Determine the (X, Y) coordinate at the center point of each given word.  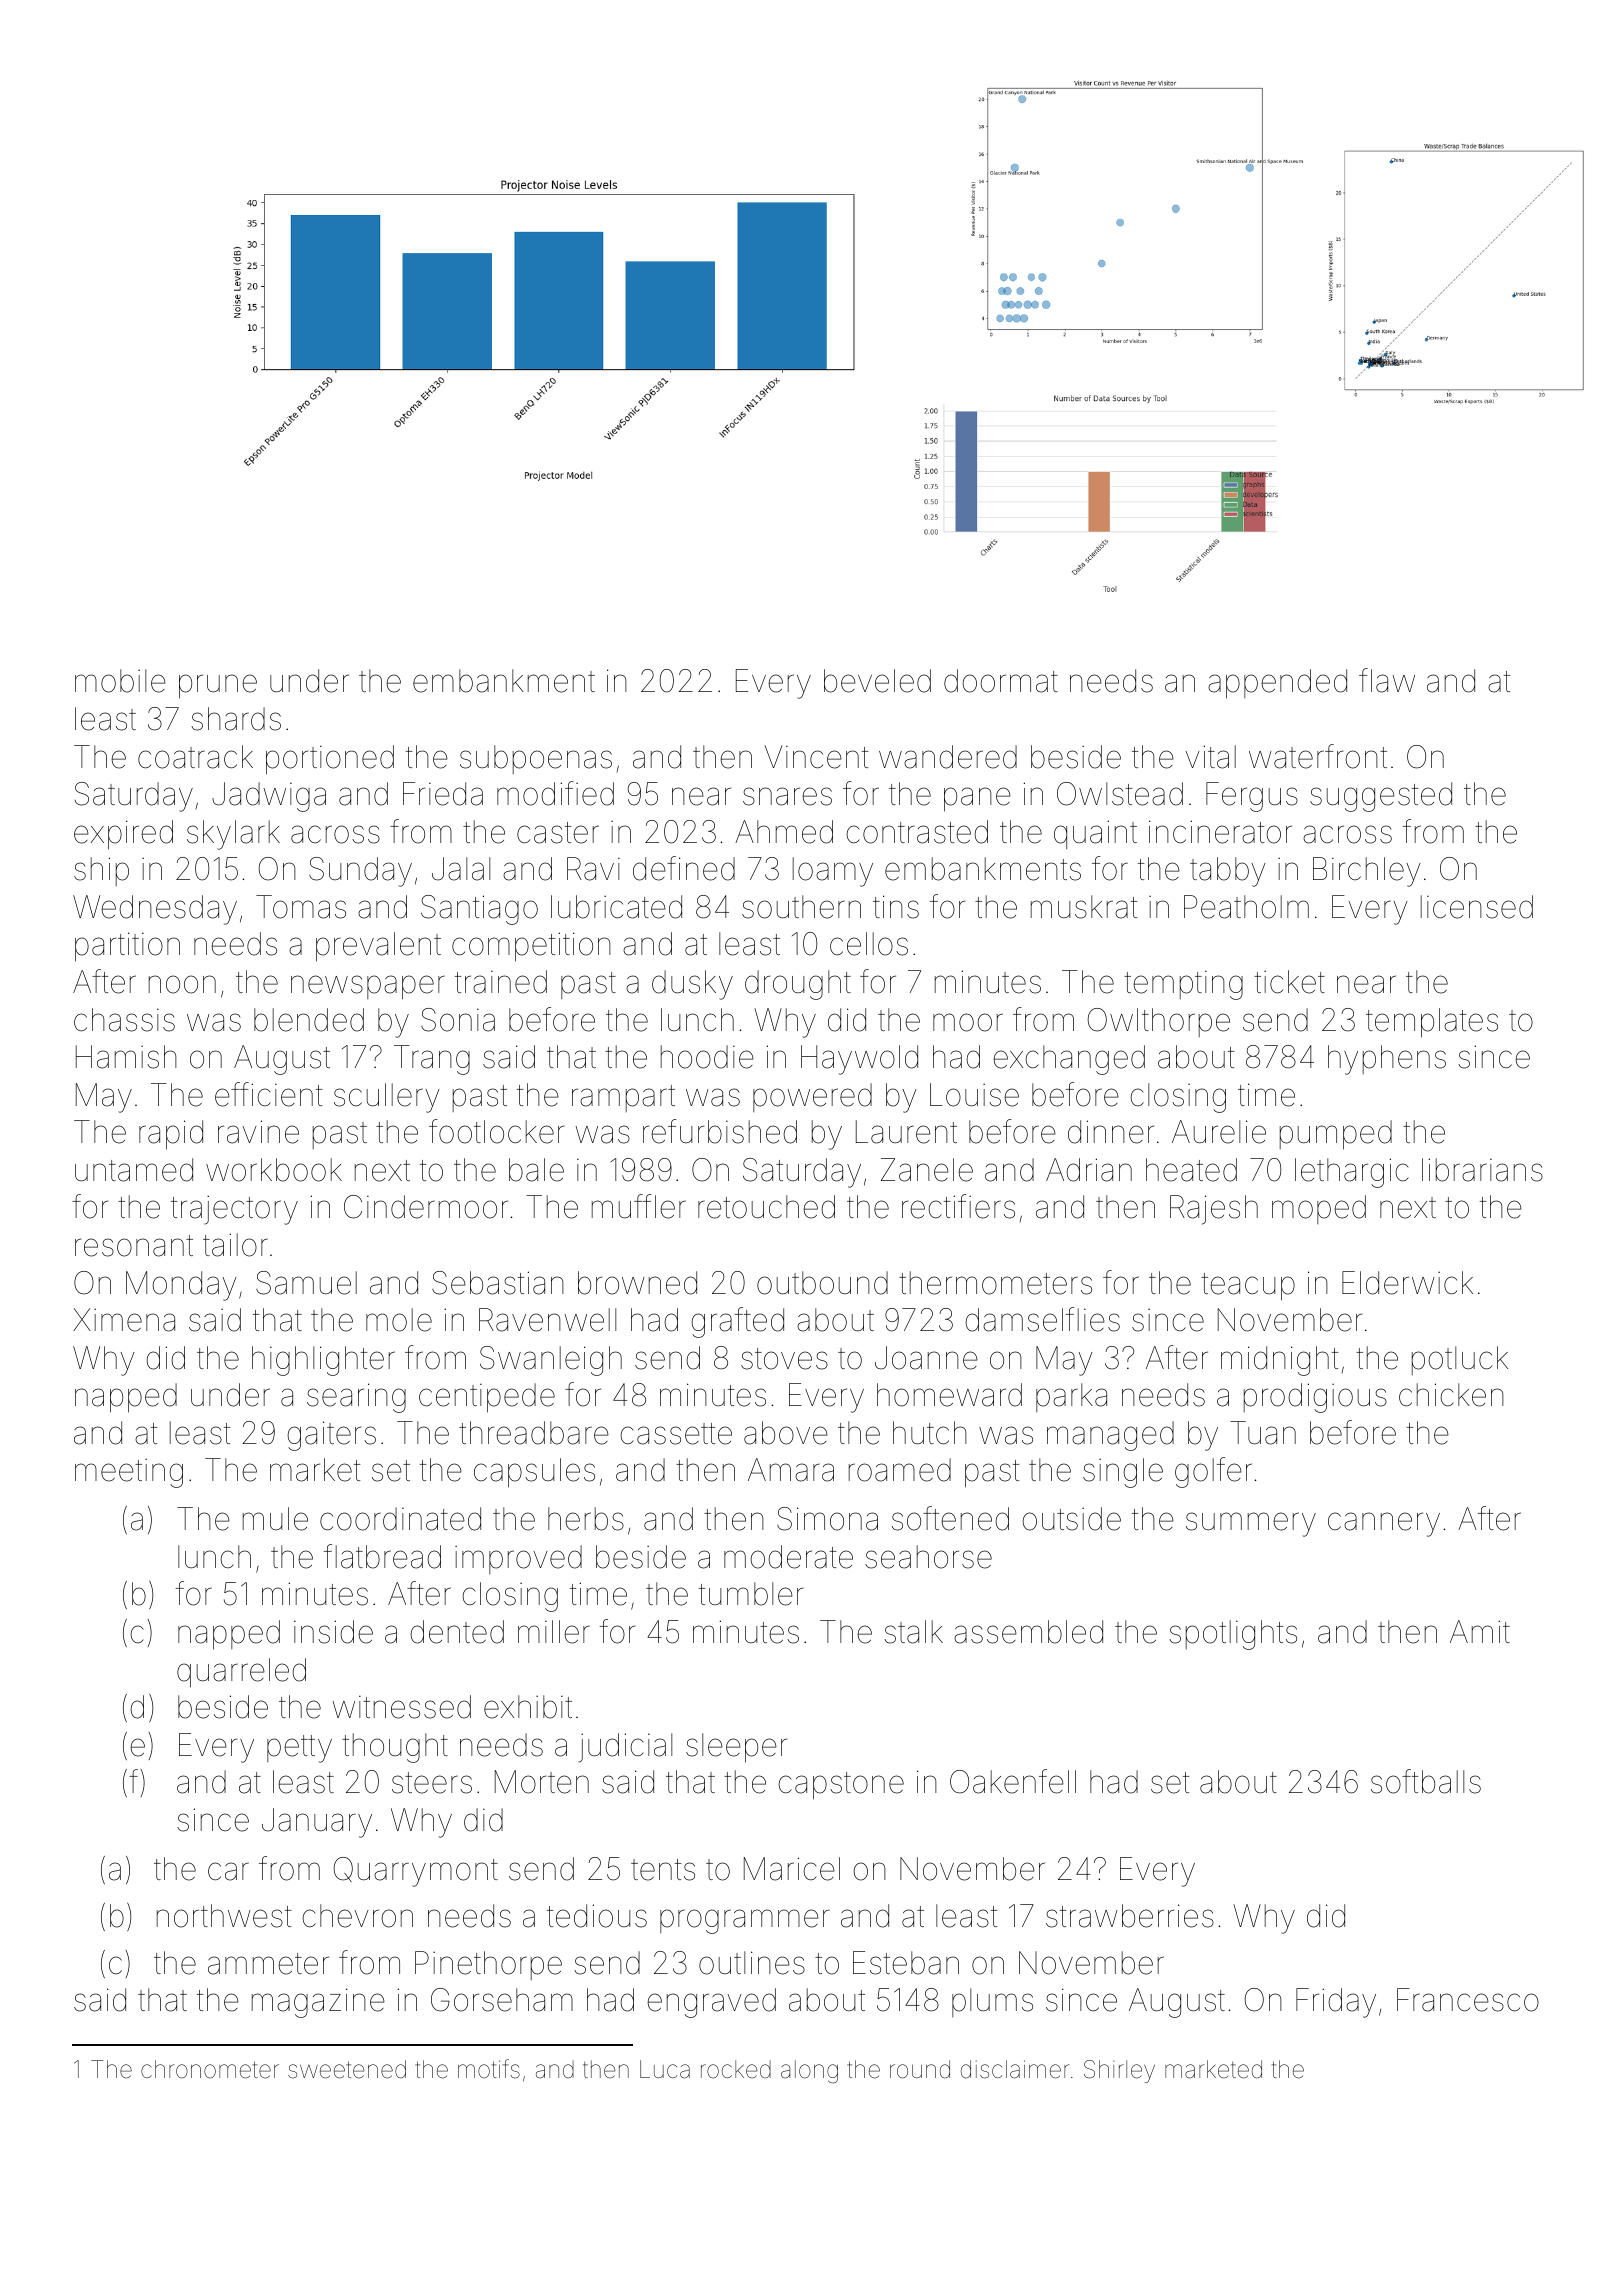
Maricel (792, 1869)
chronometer (210, 2069)
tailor (235, 1245)
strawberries (1130, 1916)
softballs (1426, 1781)
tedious (597, 1916)
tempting (1183, 985)
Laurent (906, 1132)
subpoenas (536, 759)
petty (299, 1749)
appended (1277, 684)
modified (555, 793)
